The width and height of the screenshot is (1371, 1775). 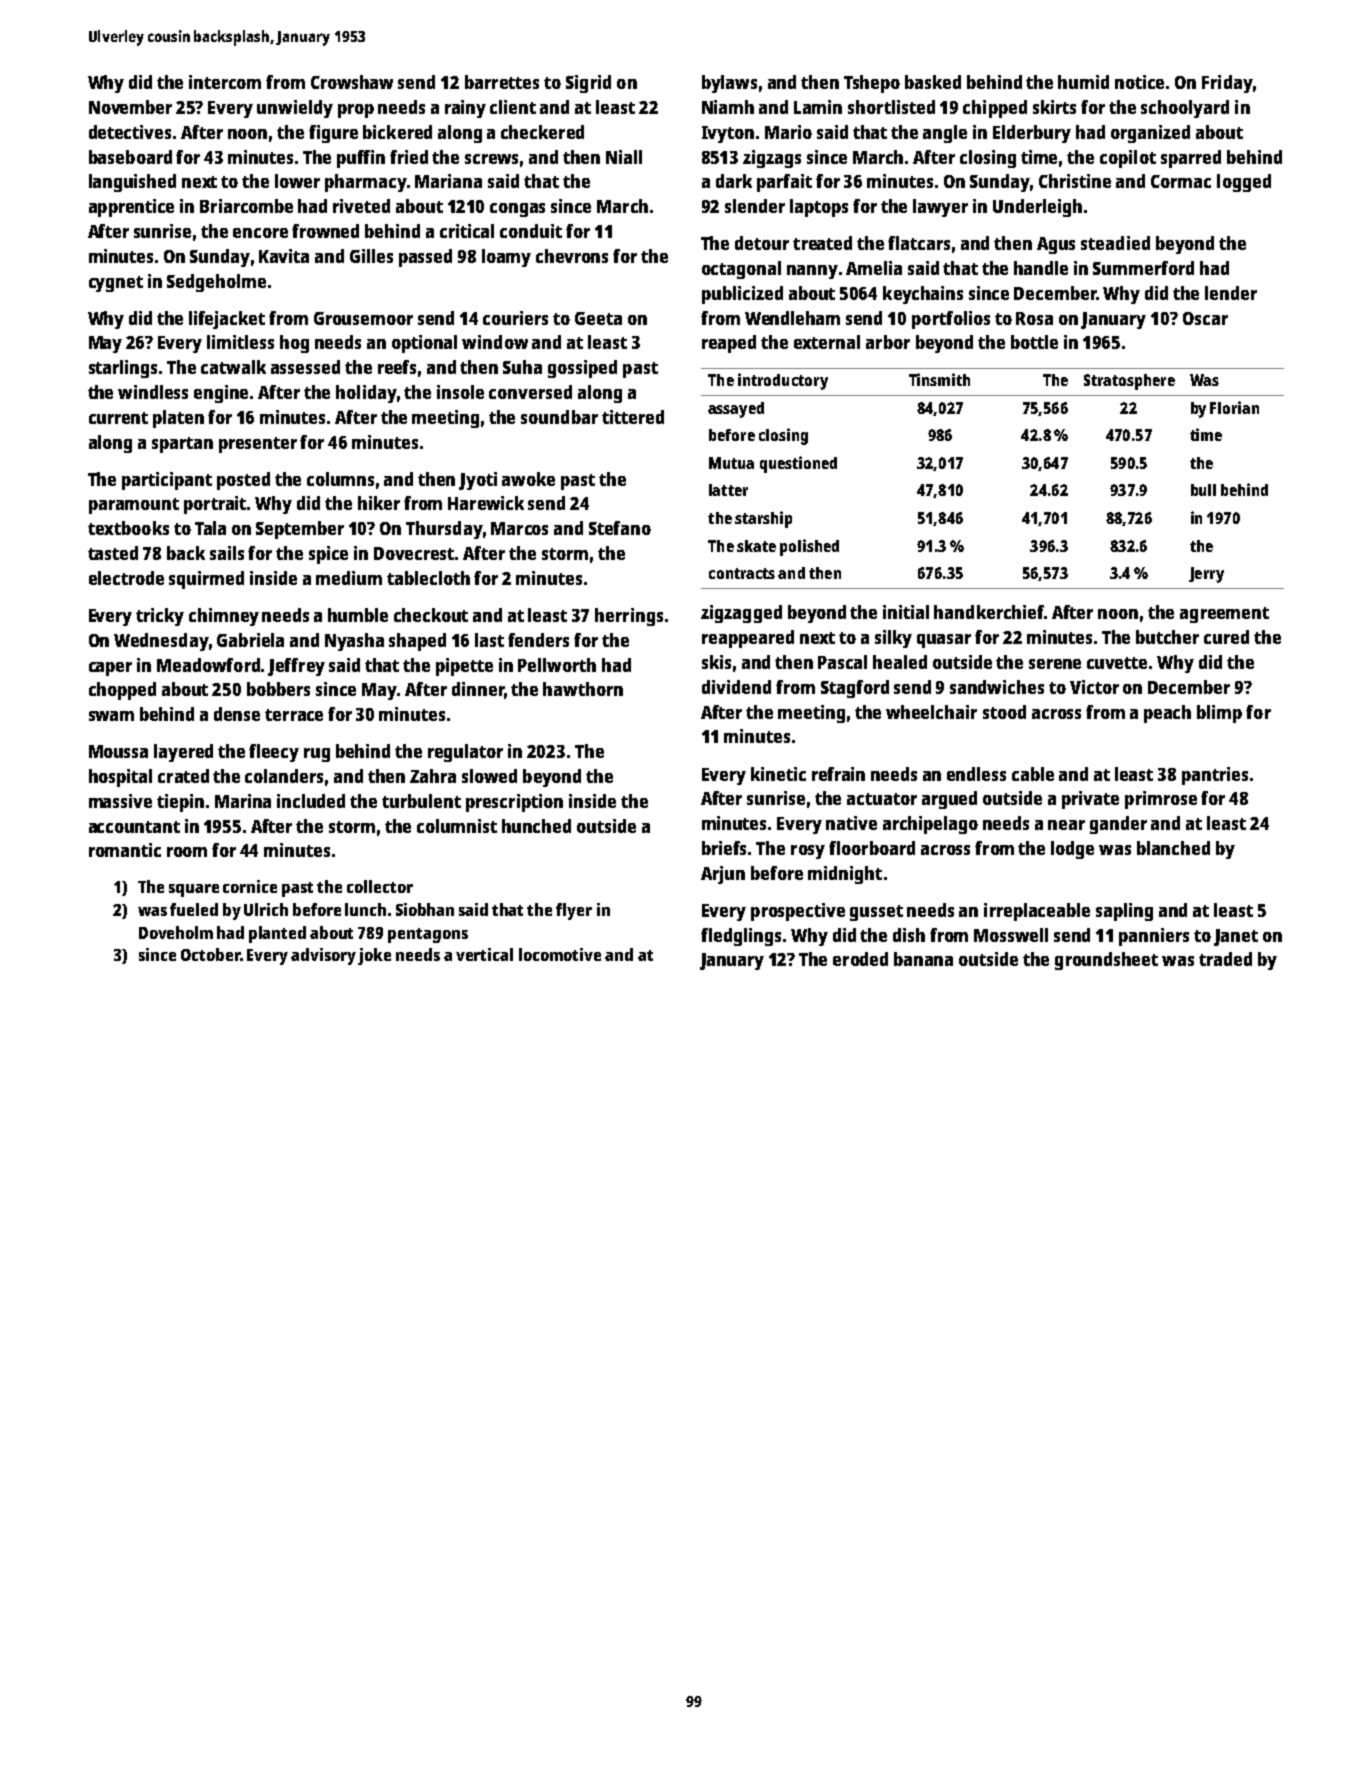 What do you see at coordinates (352, 82) in the screenshot?
I see `Crowshaw` at bounding box center [352, 82].
